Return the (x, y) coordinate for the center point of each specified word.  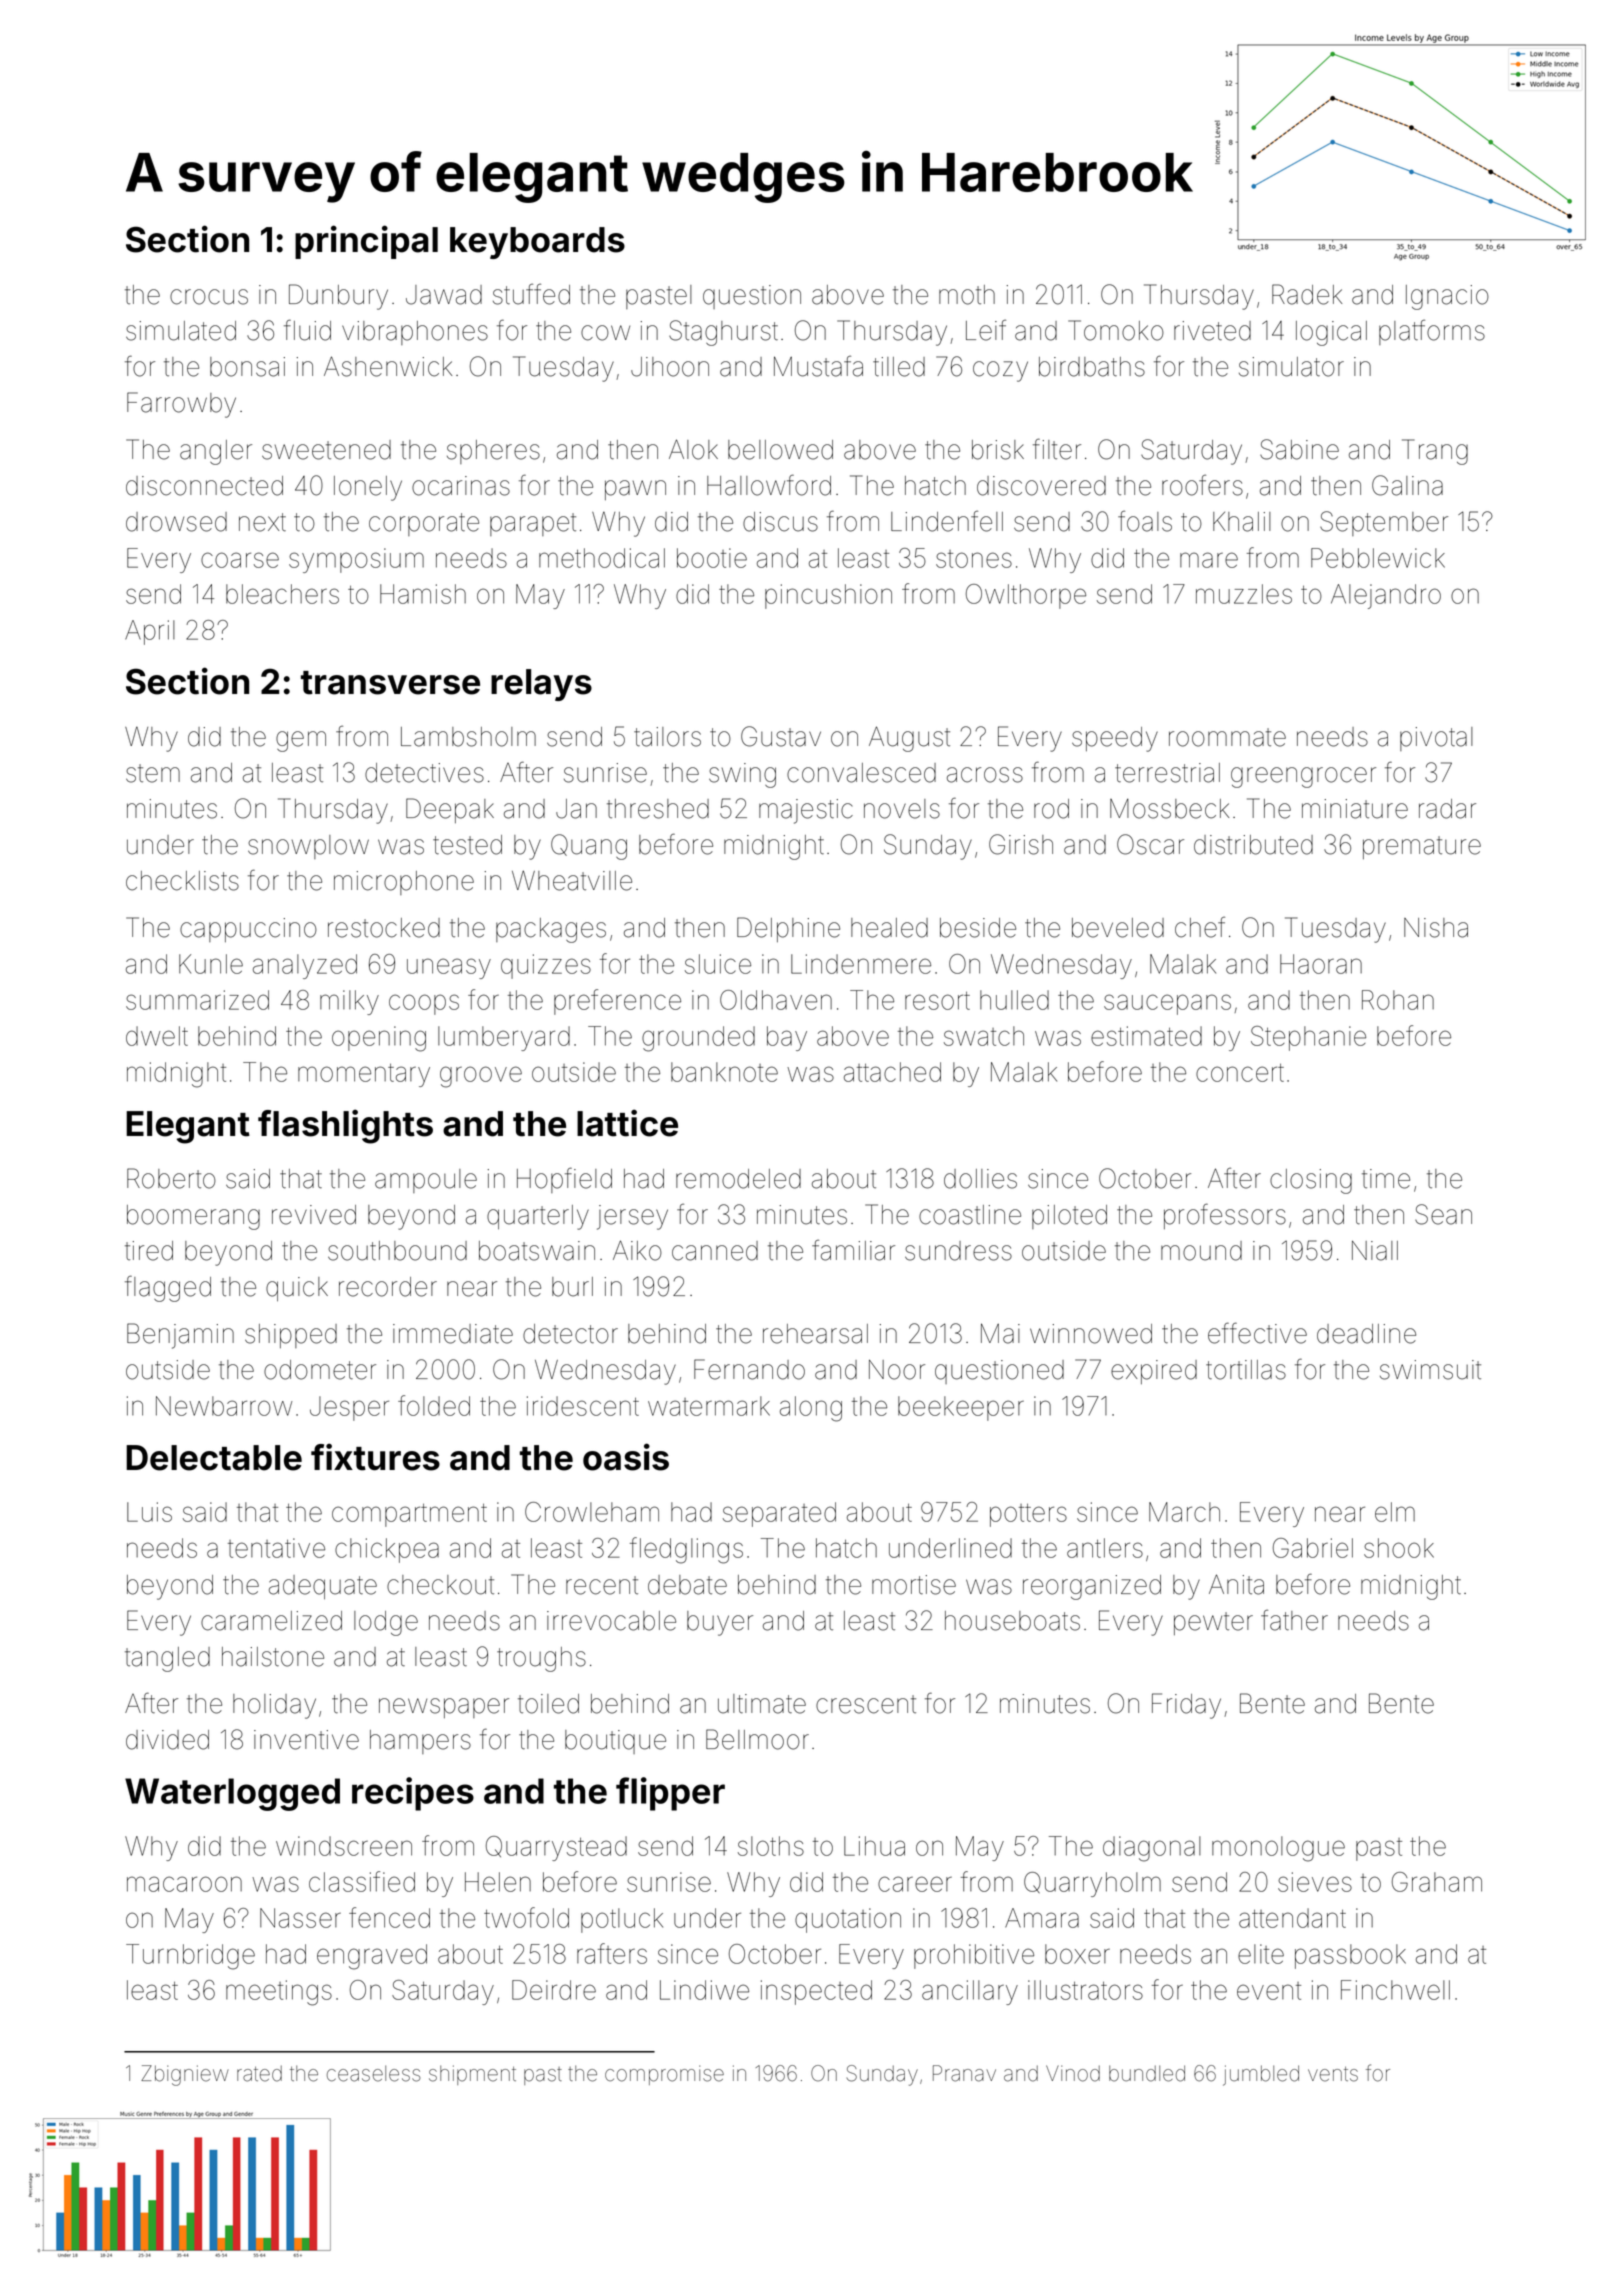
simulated (181, 331)
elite (1261, 1954)
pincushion (828, 596)
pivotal (1436, 739)
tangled (167, 1659)
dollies (980, 1179)
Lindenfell (947, 521)
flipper (670, 1794)
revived (314, 1215)
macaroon (184, 1884)
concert (1240, 1073)
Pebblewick (1378, 558)
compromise (664, 2075)
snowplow (308, 847)
